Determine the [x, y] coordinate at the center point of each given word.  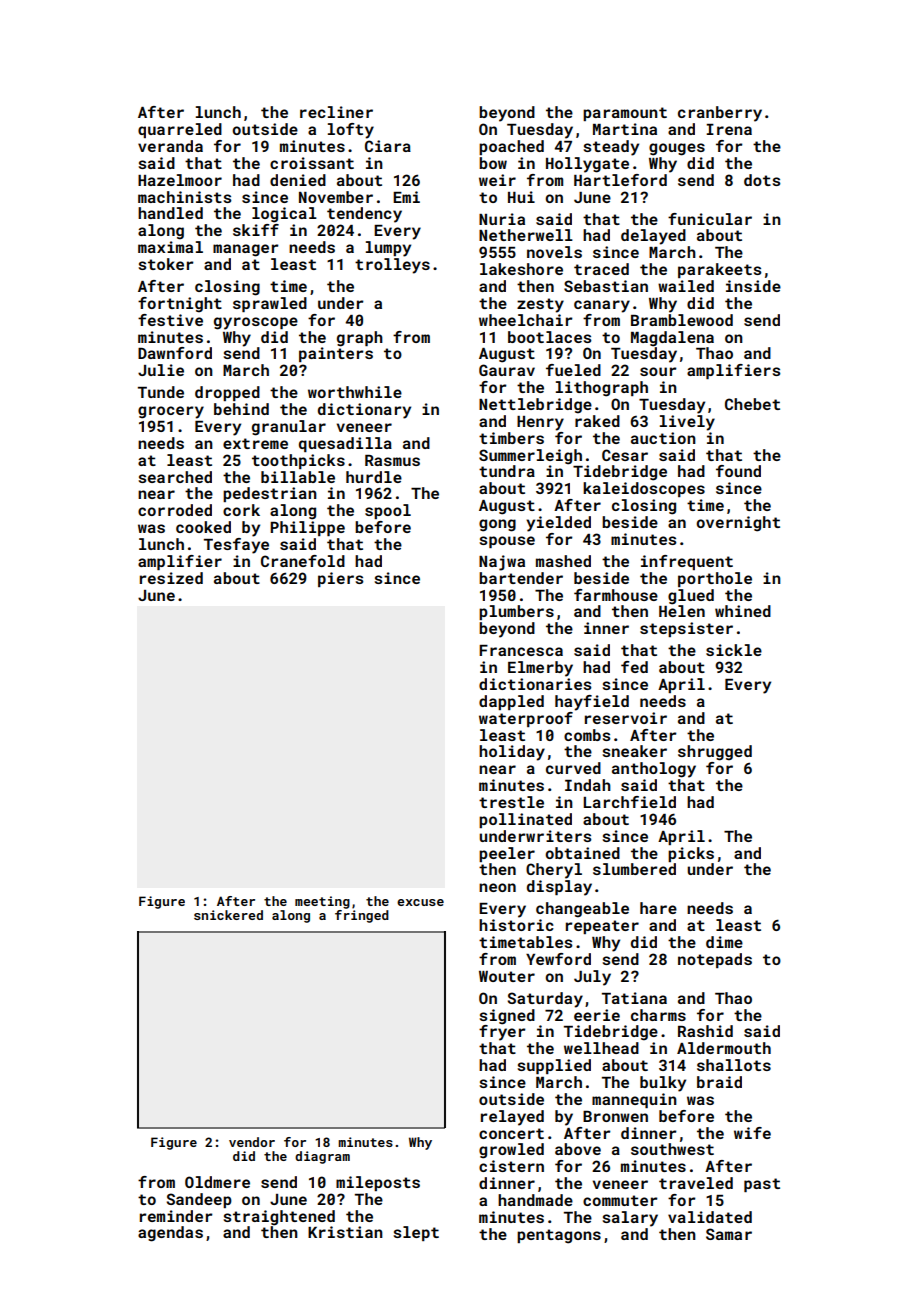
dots [762, 180]
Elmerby [540, 669]
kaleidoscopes [644, 489]
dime [724, 942]
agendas [170, 1234]
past [762, 1185]
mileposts [378, 1183]
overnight [738, 524]
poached [511, 147]
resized [171, 578]
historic [516, 925]
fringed [362, 916]
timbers [511, 438]
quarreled [180, 130]
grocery [171, 412]
